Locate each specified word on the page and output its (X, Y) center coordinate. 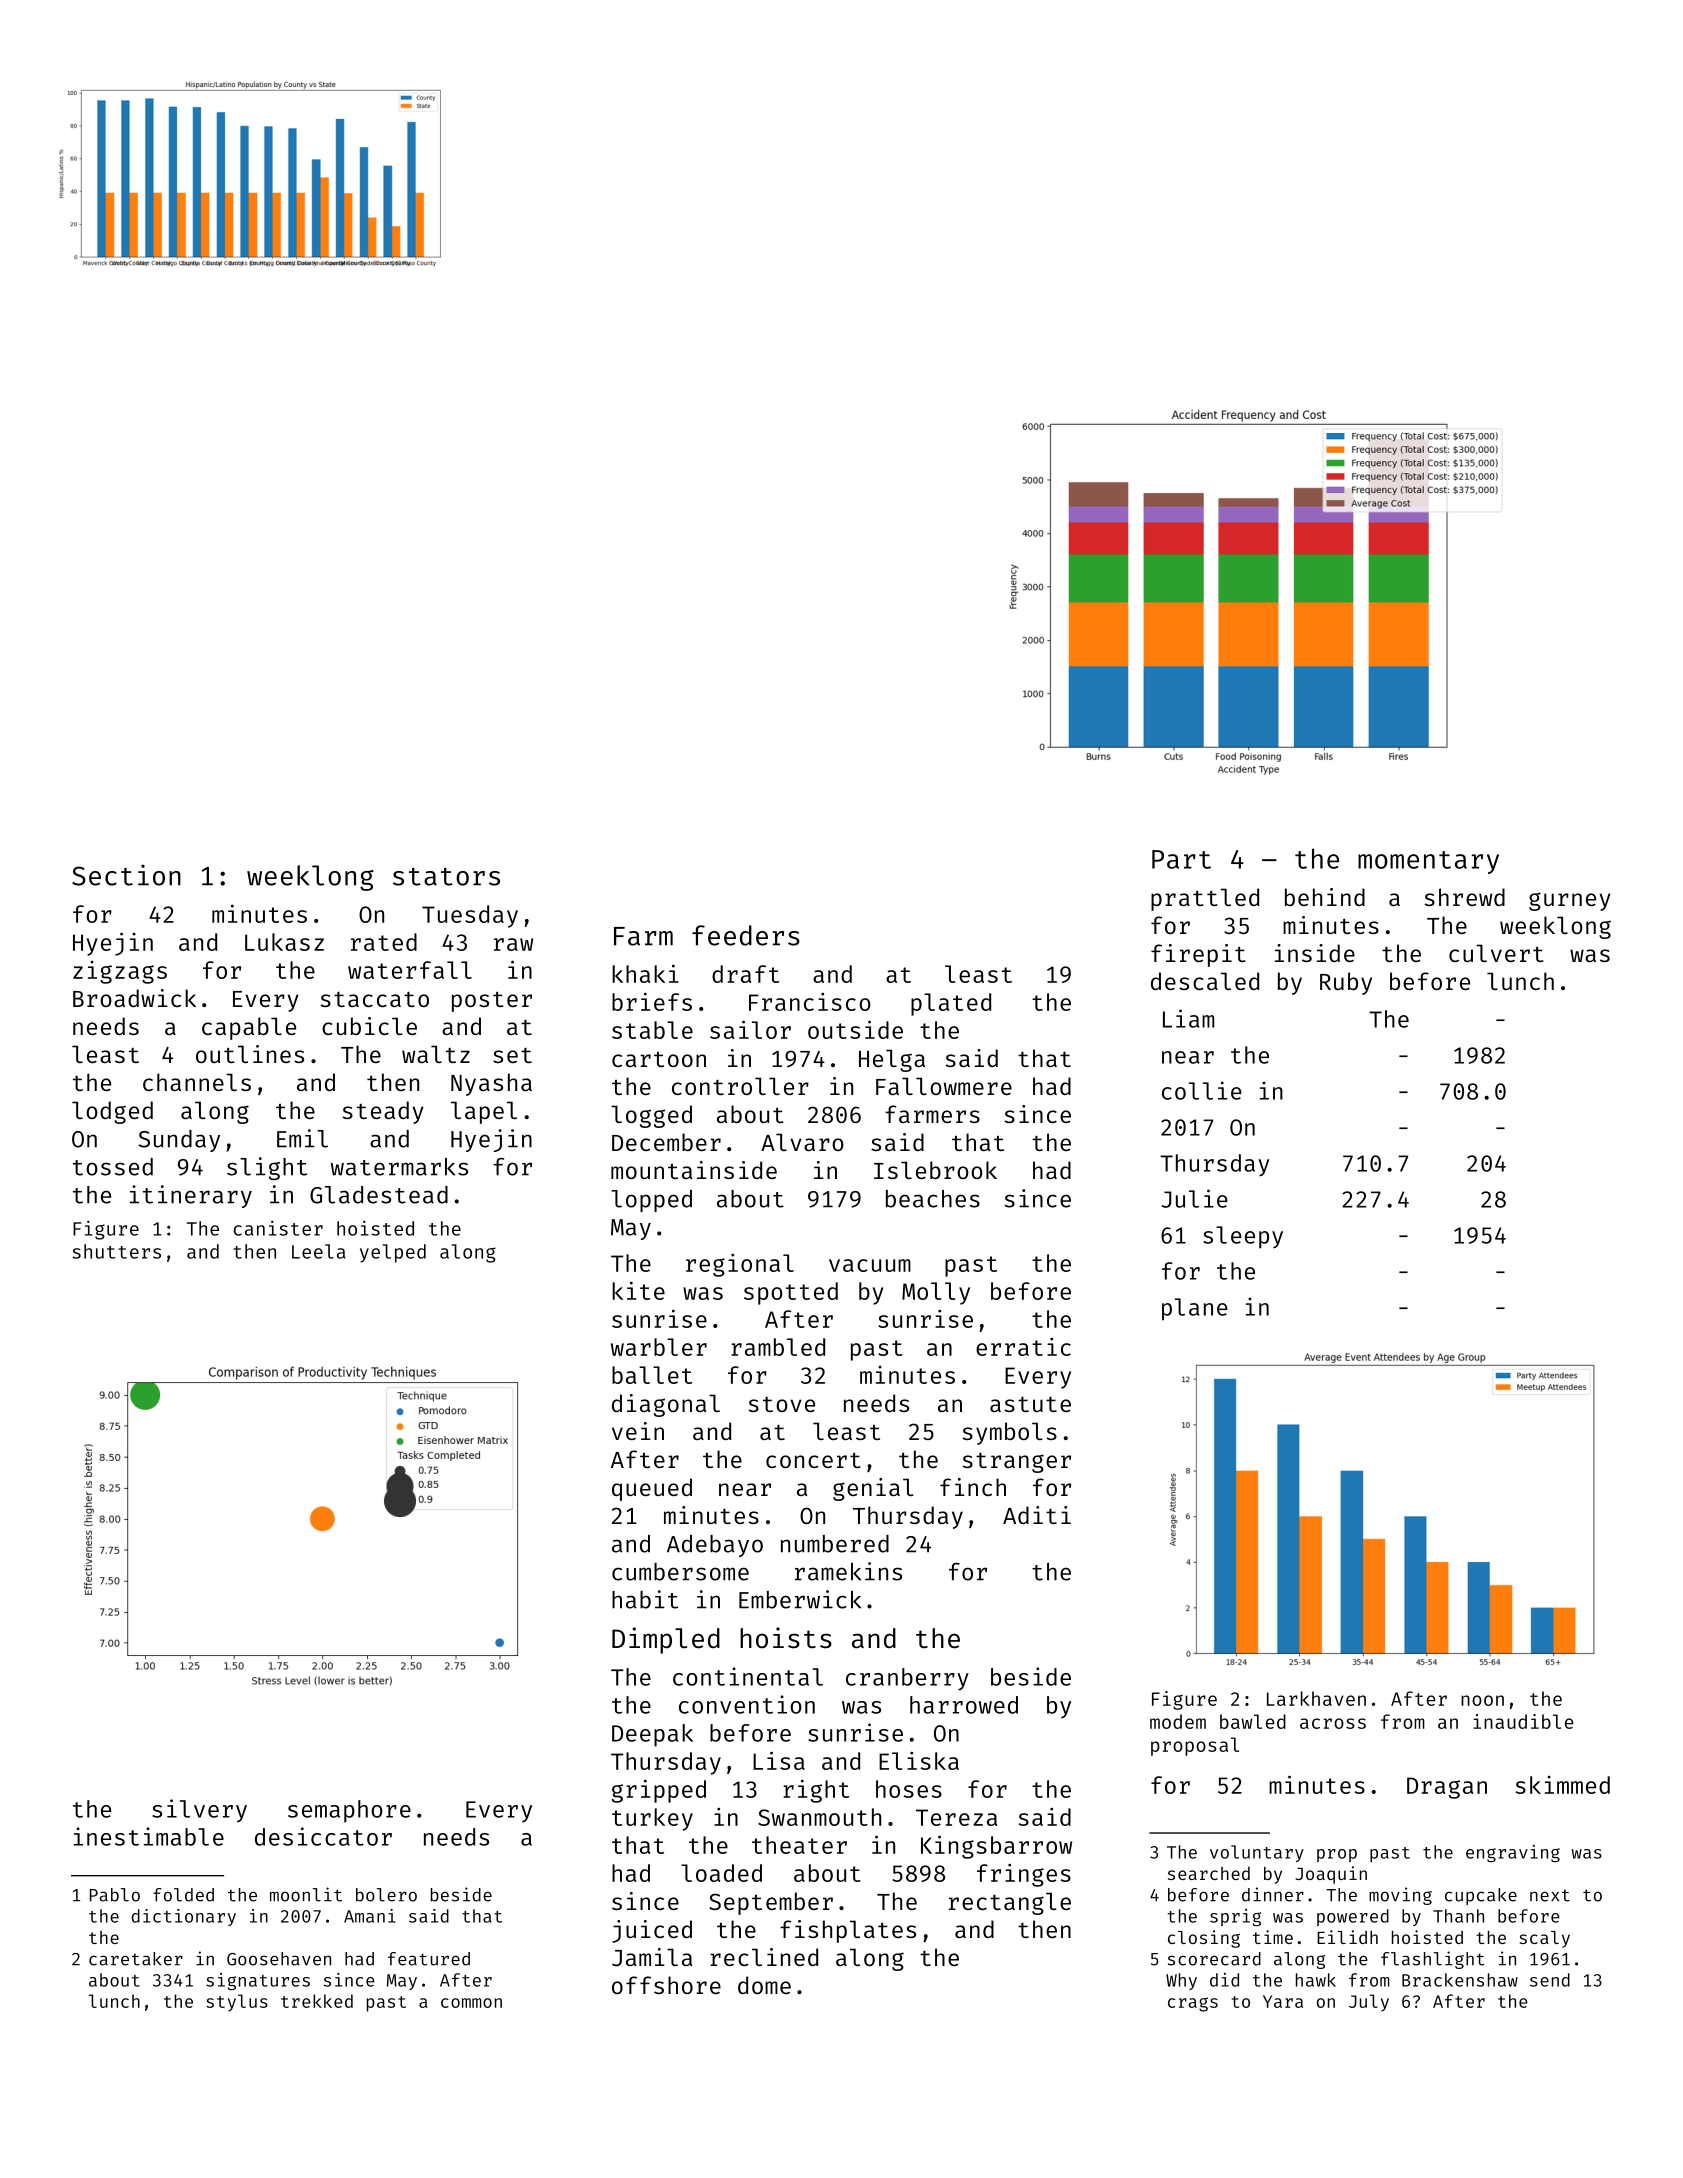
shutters (116, 1251)
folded (183, 1895)
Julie (1194, 1198)
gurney (1570, 901)
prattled (1205, 899)
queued (652, 1489)
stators (446, 877)
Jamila (652, 1957)
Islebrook (935, 1170)
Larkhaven (1316, 1698)
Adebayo (715, 1546)
